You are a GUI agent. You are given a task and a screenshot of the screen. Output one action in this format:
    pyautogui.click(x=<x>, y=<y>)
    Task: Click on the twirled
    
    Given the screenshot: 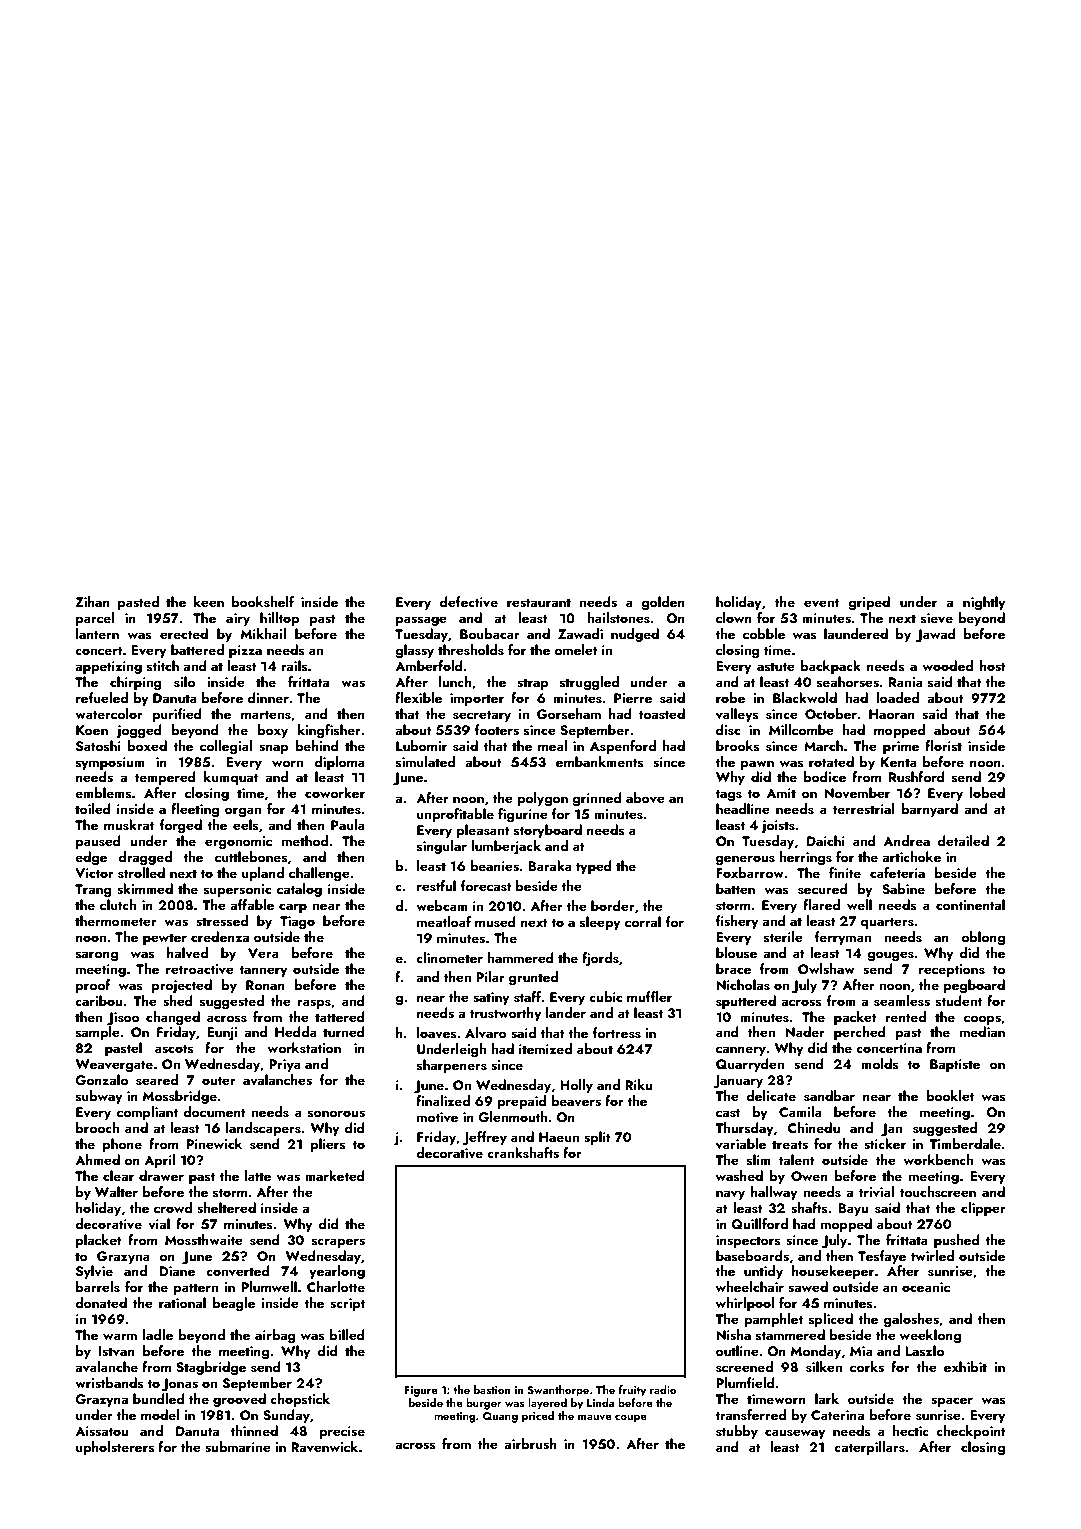 What is the action you would take?
    pyautogui.click(x=932, y=1255)
